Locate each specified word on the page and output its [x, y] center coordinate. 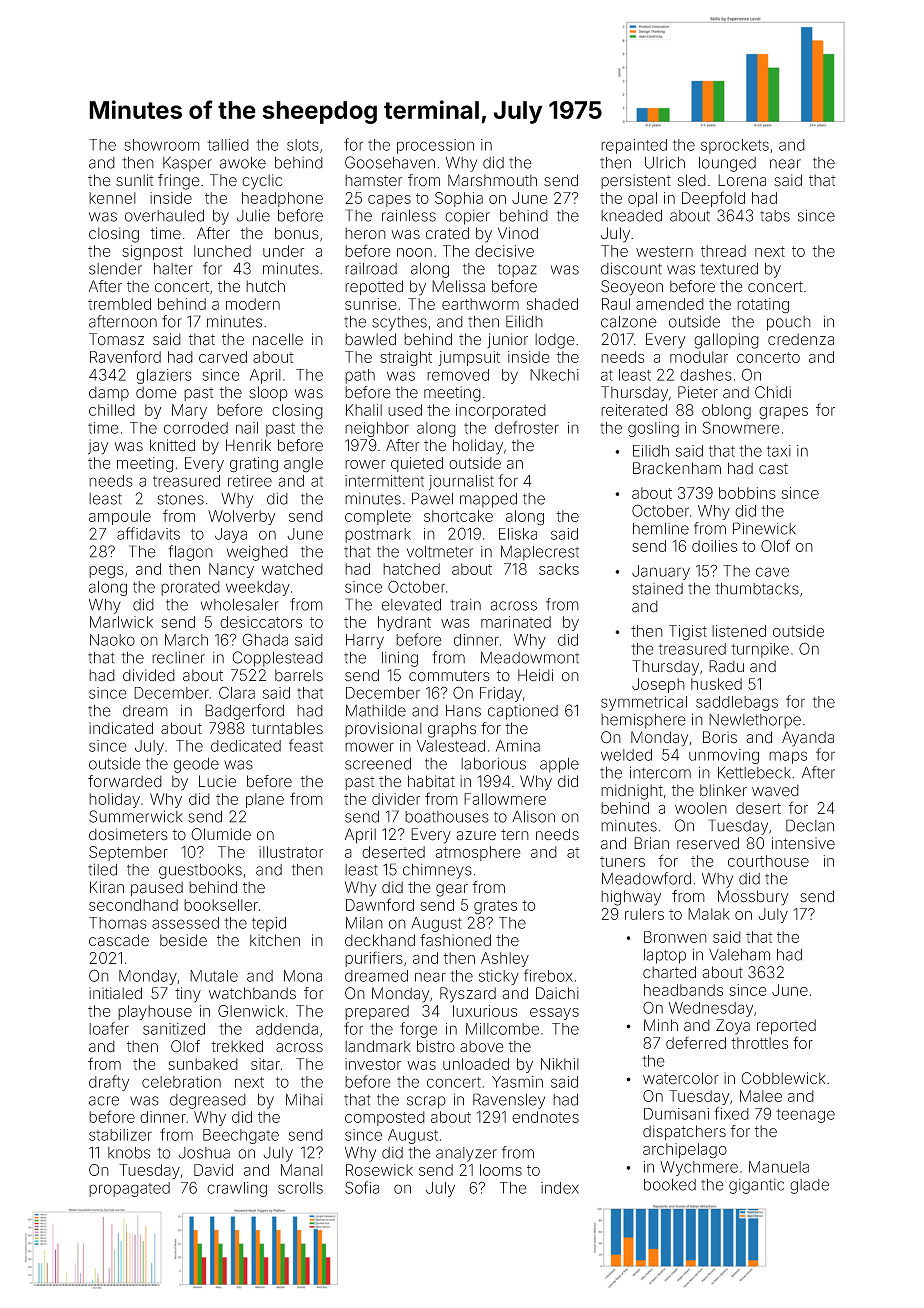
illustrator [291, 852]
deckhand [380, 940]
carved [223, 357]
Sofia [362, 1187]
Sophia [459, 199]
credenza [801, 339]
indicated [121, 728]
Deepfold [713, 199]
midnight [632, 792]
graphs [452, 730]
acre [104, 1101]
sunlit [134, 180]
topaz [517, 270]
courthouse [768, 861]
